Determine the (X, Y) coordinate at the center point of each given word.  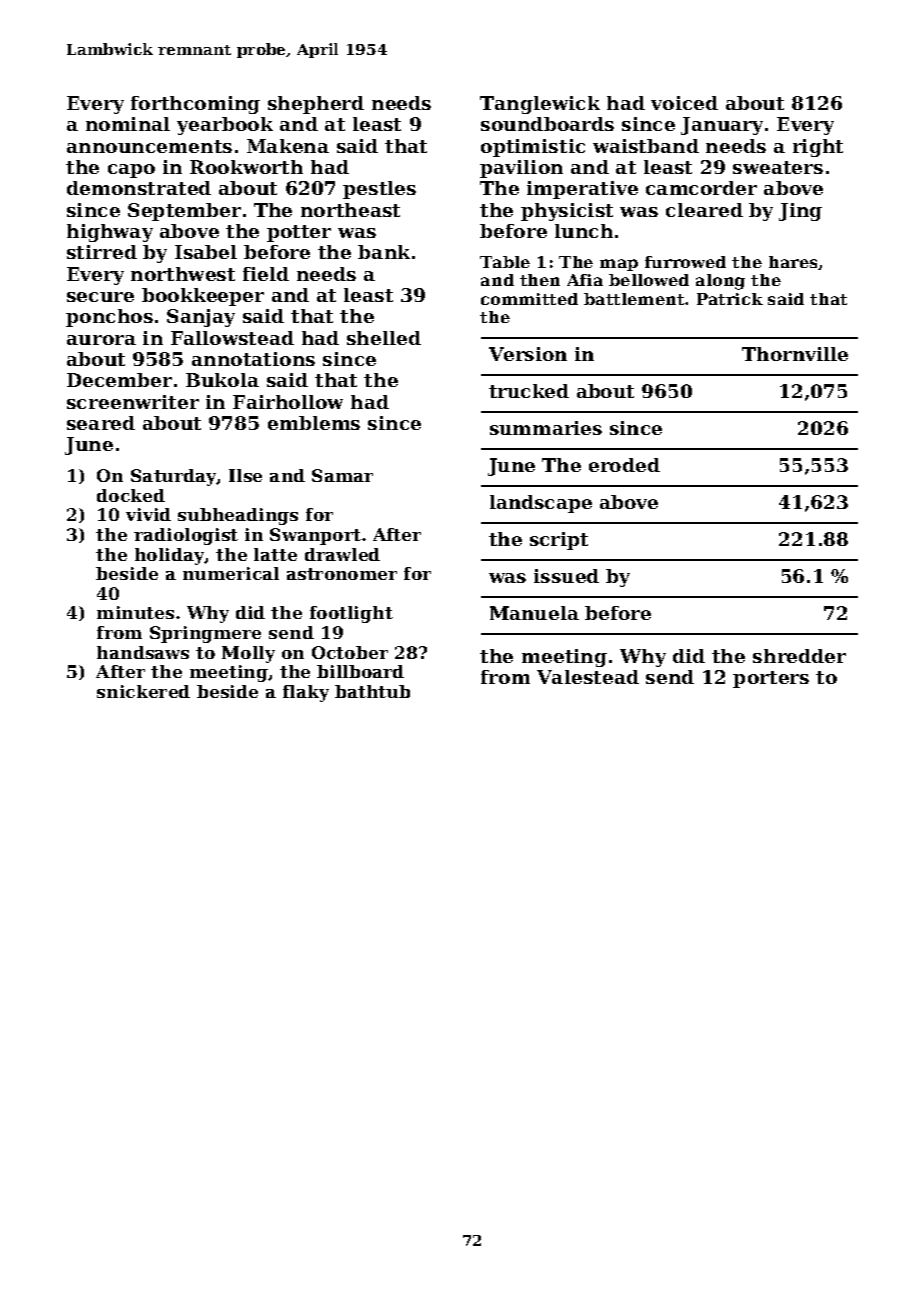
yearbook (225, 126)
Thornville (795, 354)
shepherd (316, 105)
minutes (135, 612)
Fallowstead (232, 338)
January (722, 126)
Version (528, 354)
